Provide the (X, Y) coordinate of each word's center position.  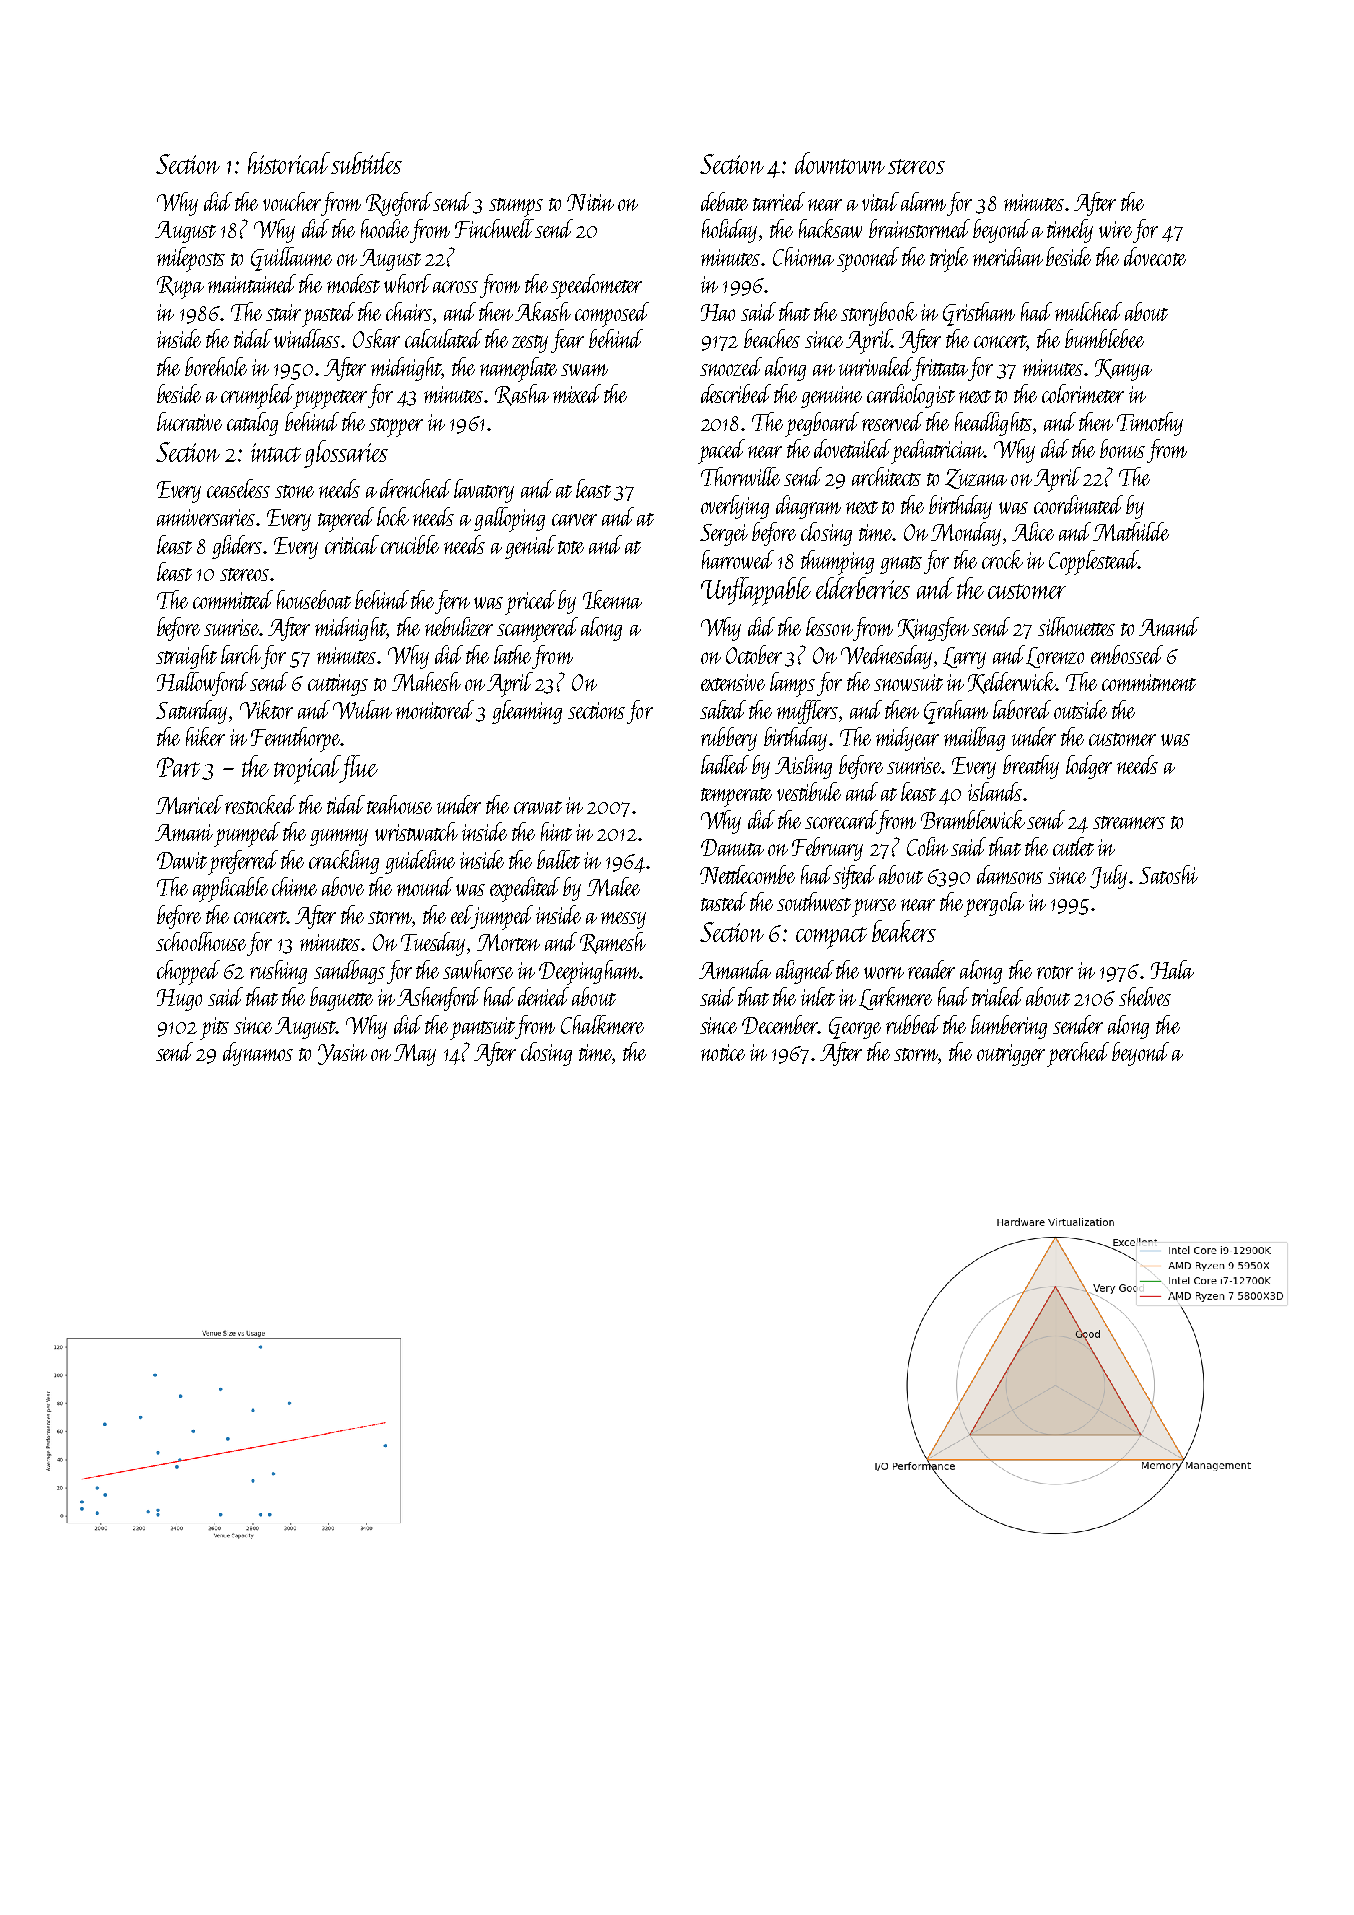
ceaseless (238, 488)
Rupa (180, 287)
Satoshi (1168, 874)
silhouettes (1076, 626)
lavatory (484, 491)
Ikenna (612, 599)
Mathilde (1131, 531)
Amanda (735, 969)
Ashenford (438, 999)
